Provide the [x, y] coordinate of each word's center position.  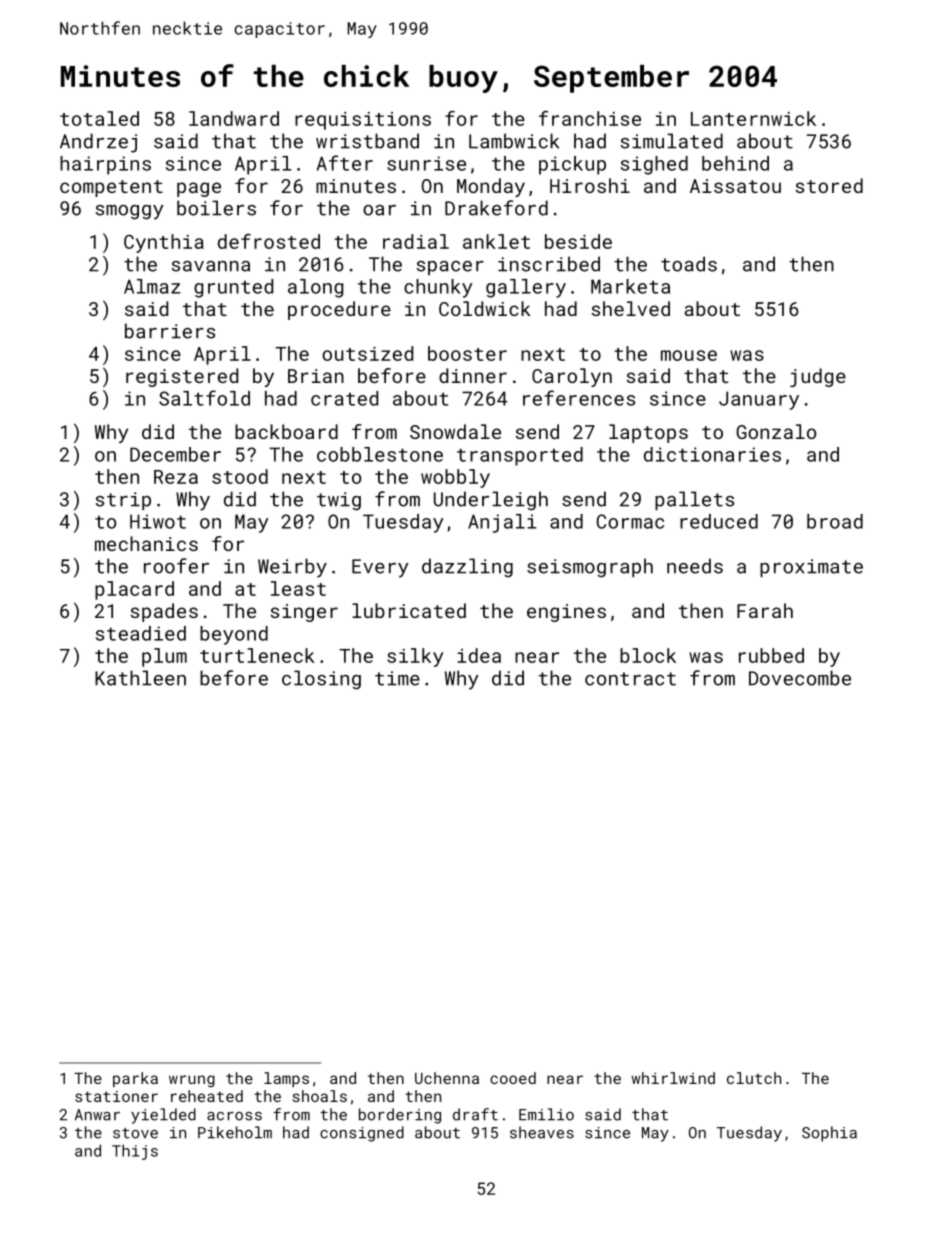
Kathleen [140, 678]
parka [135, 1079]
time [397, 678]
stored [829, 185]
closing [321, 680]
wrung [192, 1081]
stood [240, 476]
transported [520, 456]
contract [630, 679]
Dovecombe [800, 678]
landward [234, 118]
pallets [694, 500]
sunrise [426, 163]
